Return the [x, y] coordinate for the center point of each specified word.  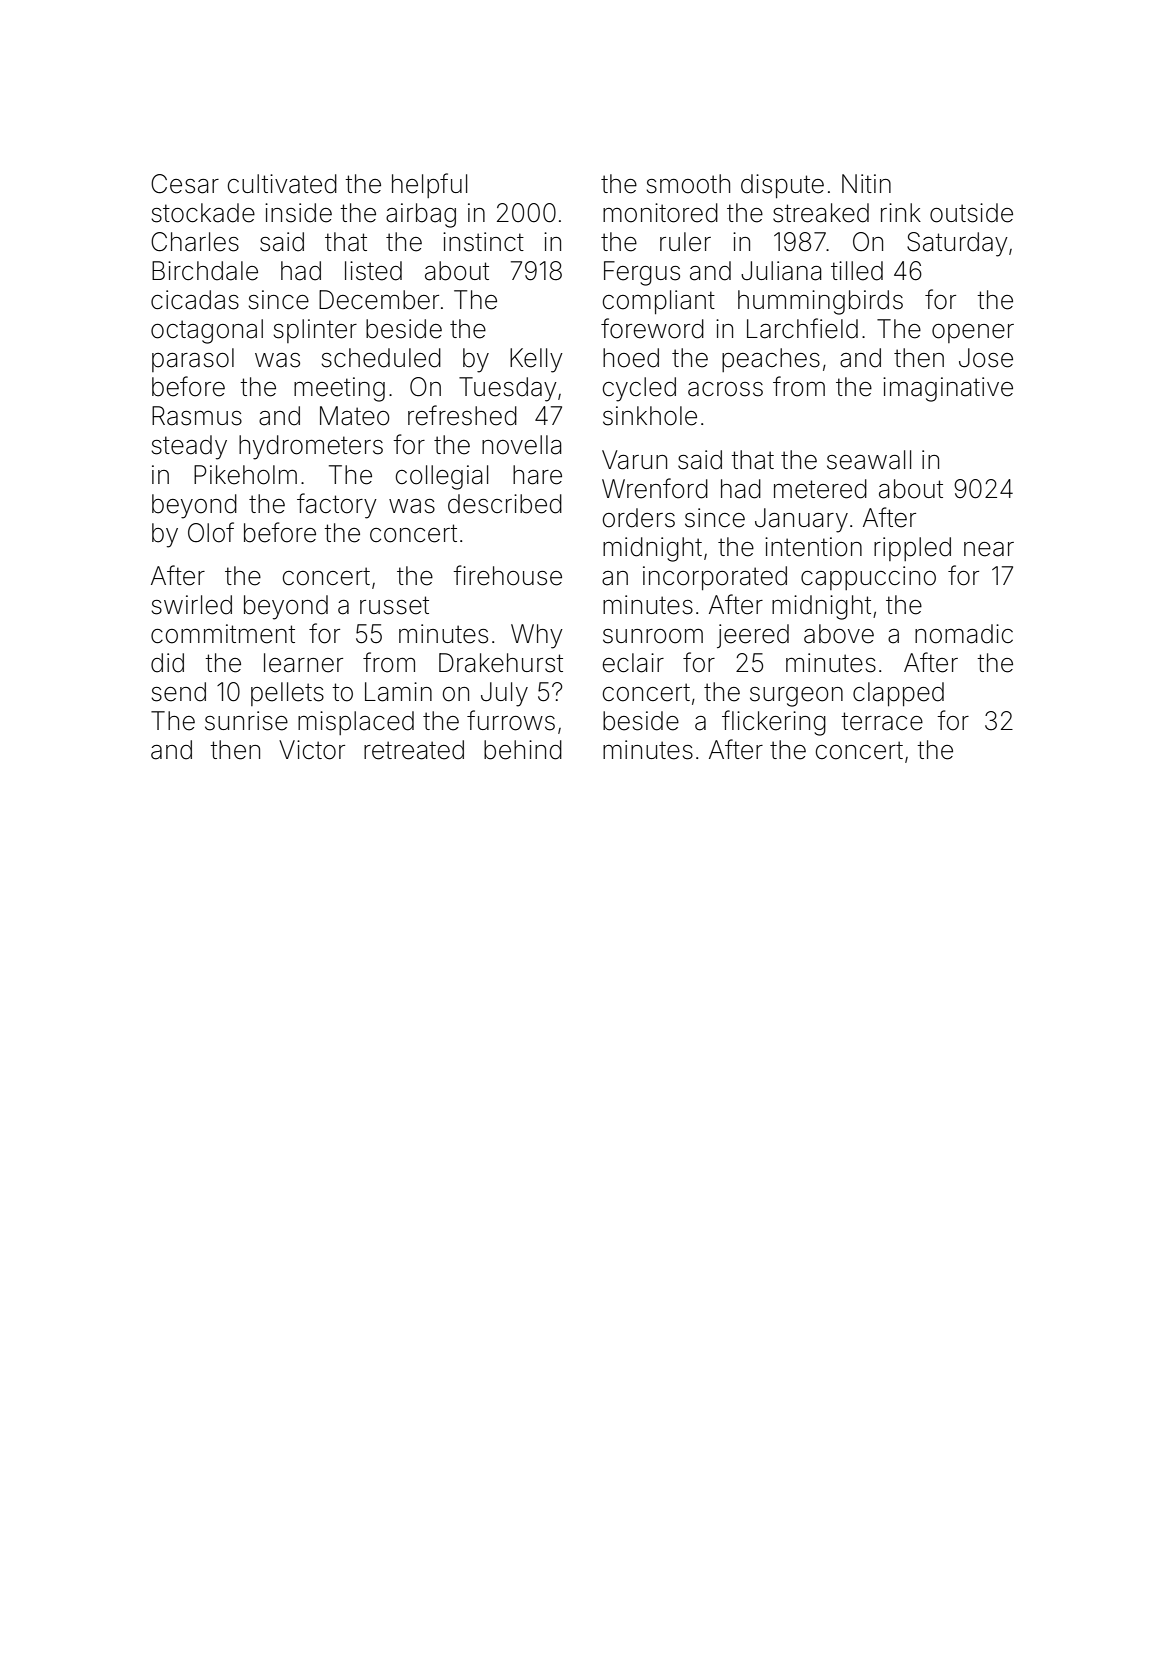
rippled [912, 549]
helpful [429, 185]
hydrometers [311, 447]
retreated [414, 750]
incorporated [715, 578]
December [379, 300]
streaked [821, 213]
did [167, 663]
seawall [869, 460]
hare [537, 475]
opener [973, 333]
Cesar [185, 184]
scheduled [381, 358]
